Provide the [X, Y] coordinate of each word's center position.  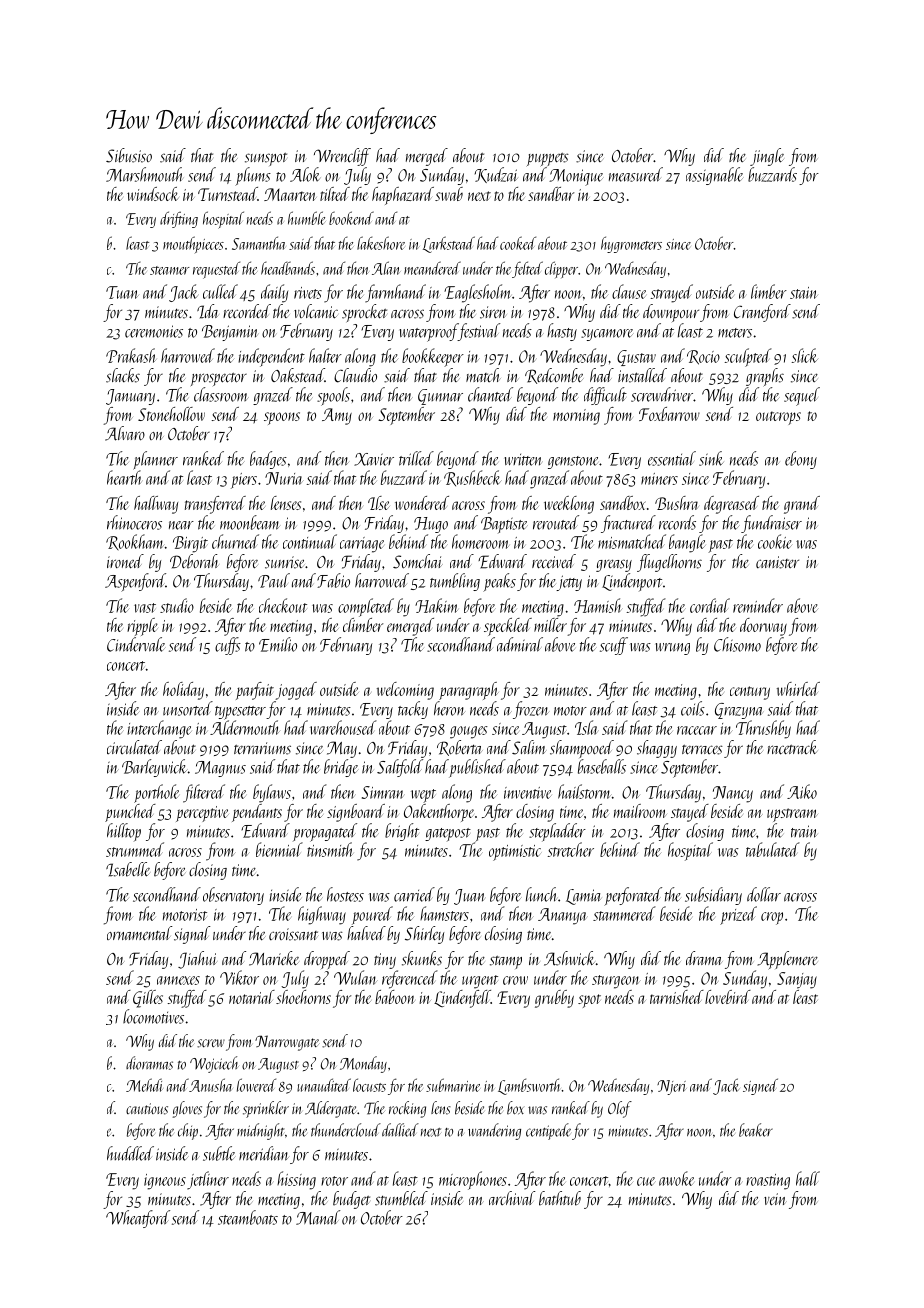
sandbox [623, 503]
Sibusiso [129, 155]
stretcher [571, 849]
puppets [547, 160]
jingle [767, 157]
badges [268, 460]
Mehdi [144, 1085]
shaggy [657, 749]
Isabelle [128, 869]
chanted [490, 394]
